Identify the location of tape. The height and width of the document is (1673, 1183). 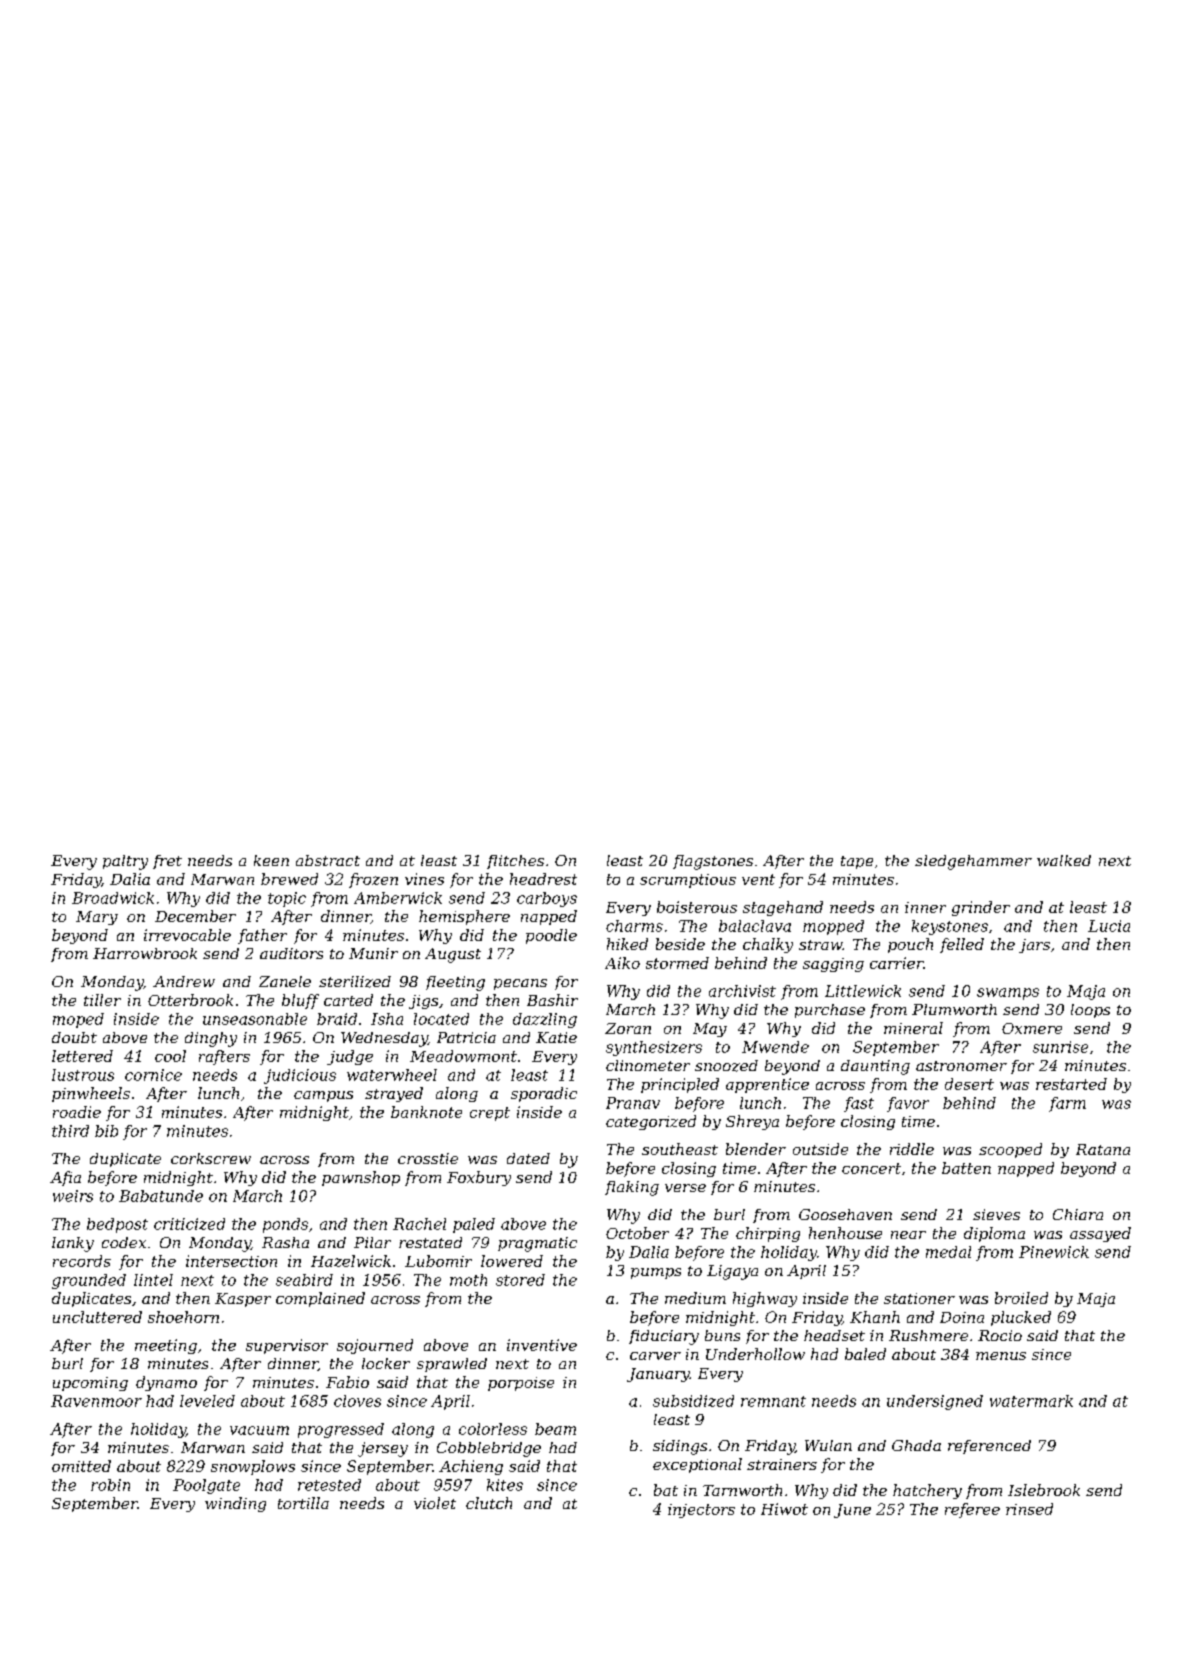
(857, 862).
